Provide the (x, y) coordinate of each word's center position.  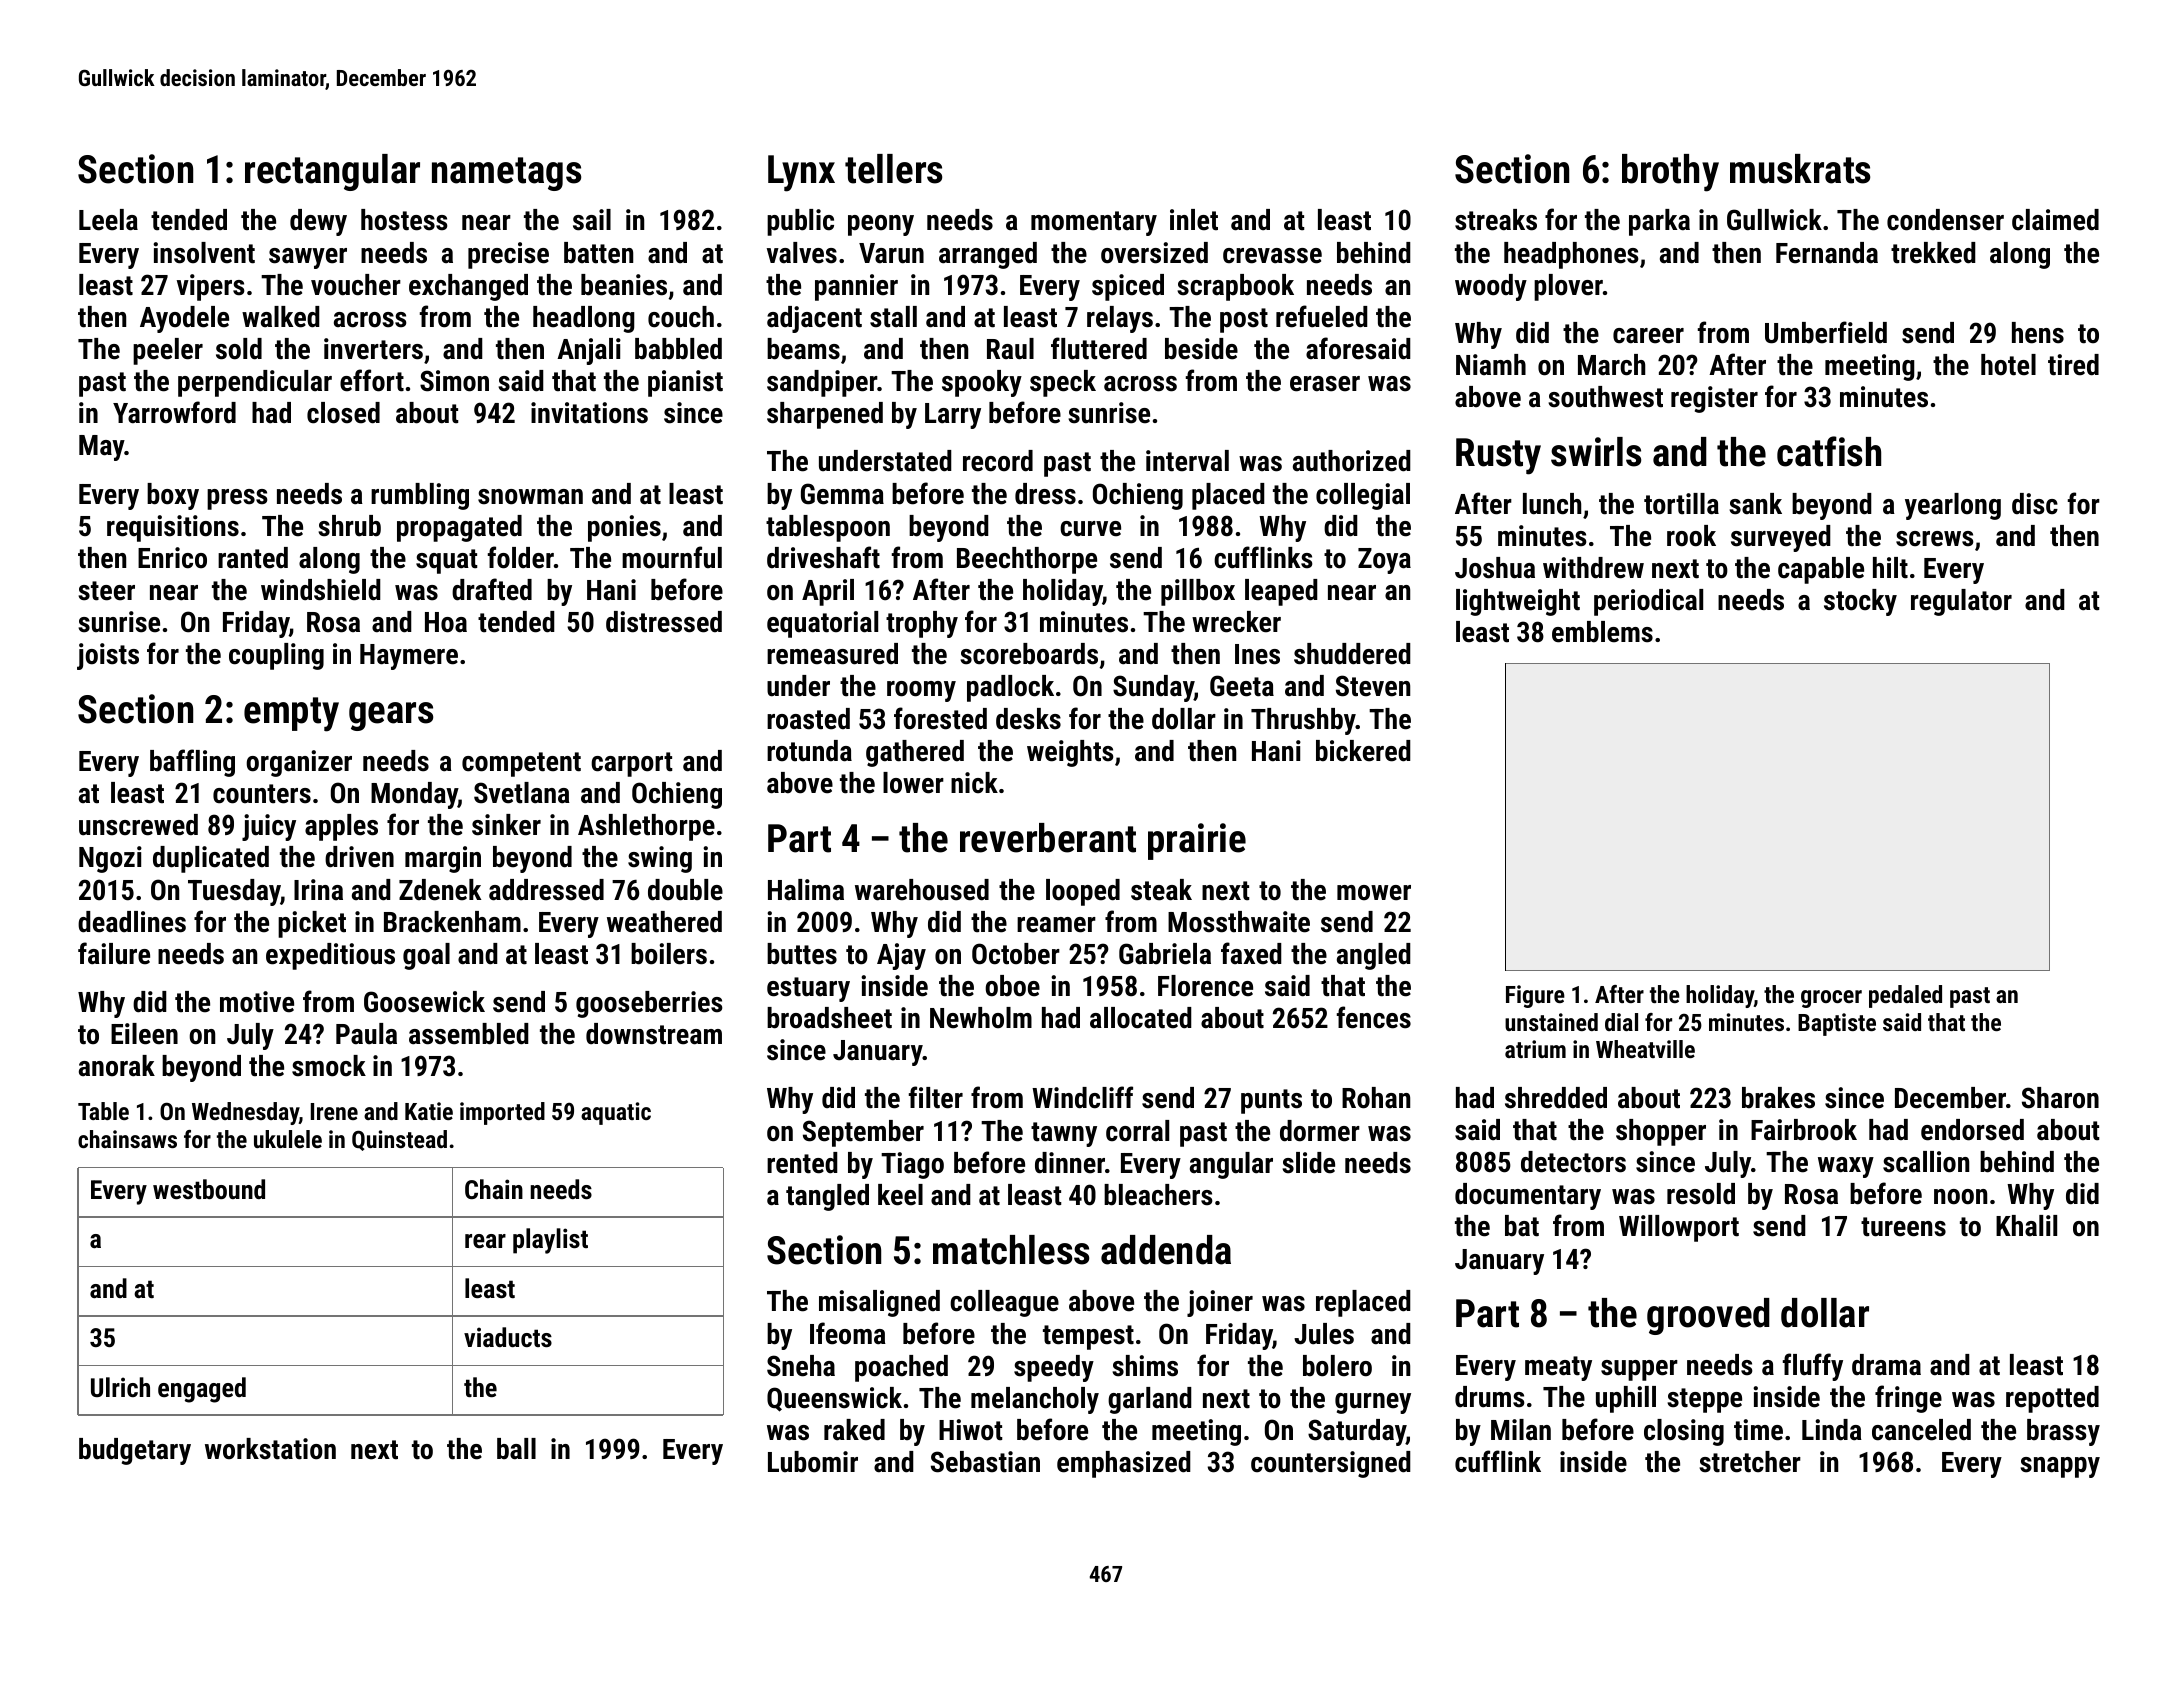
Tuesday (234, 892)
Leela (108, 220)
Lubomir (813, 1462)
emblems (1602, 632)
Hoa (446, 622)
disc (2035, 504)
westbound (209, 1189)
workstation (270, 1449)
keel (900, 1195)
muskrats (1800, 169)
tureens (1903, 1227)
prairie (1197, 841)
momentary (1094, 223)
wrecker (1236, 622)
